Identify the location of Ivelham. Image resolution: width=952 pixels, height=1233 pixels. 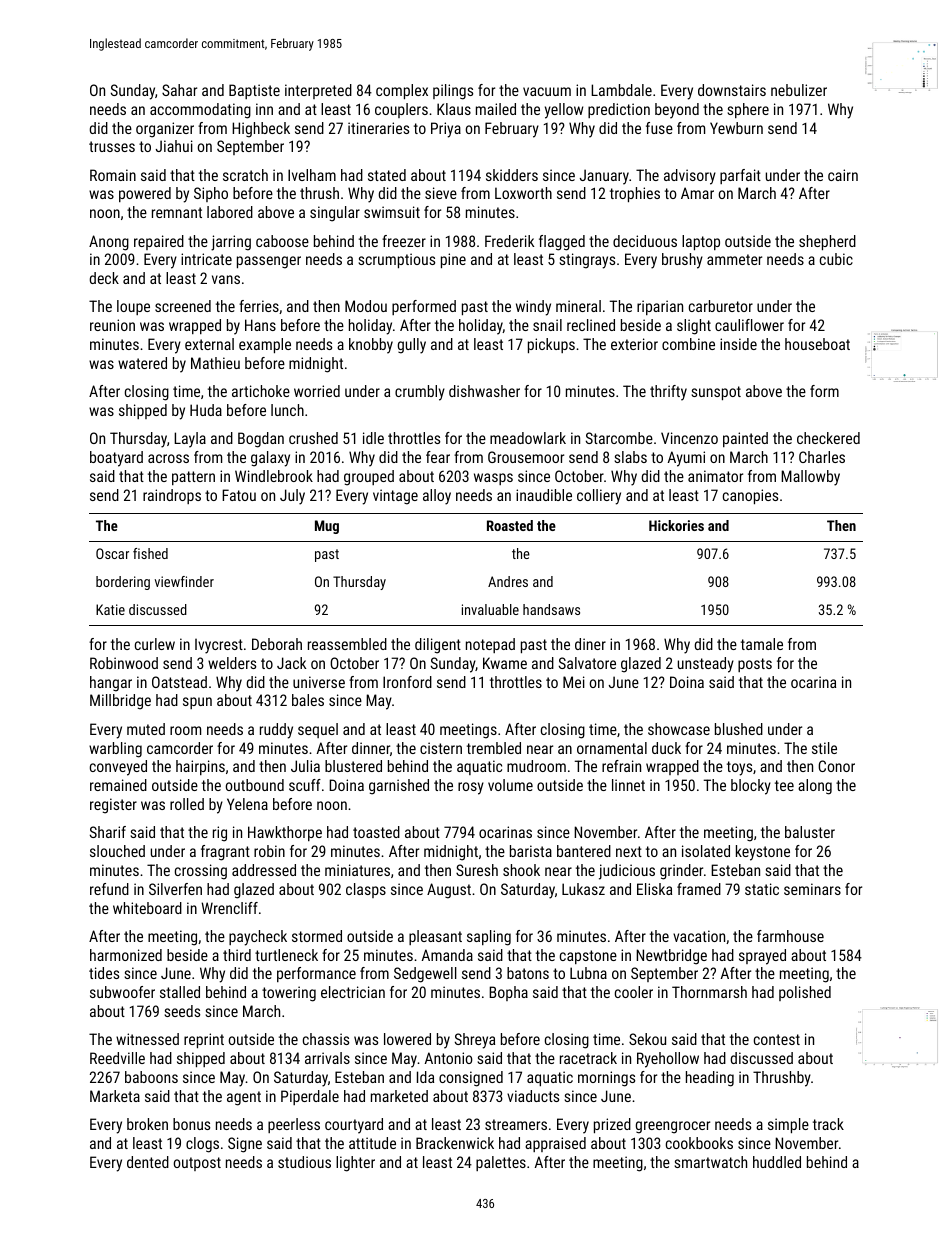
(312, 175).
